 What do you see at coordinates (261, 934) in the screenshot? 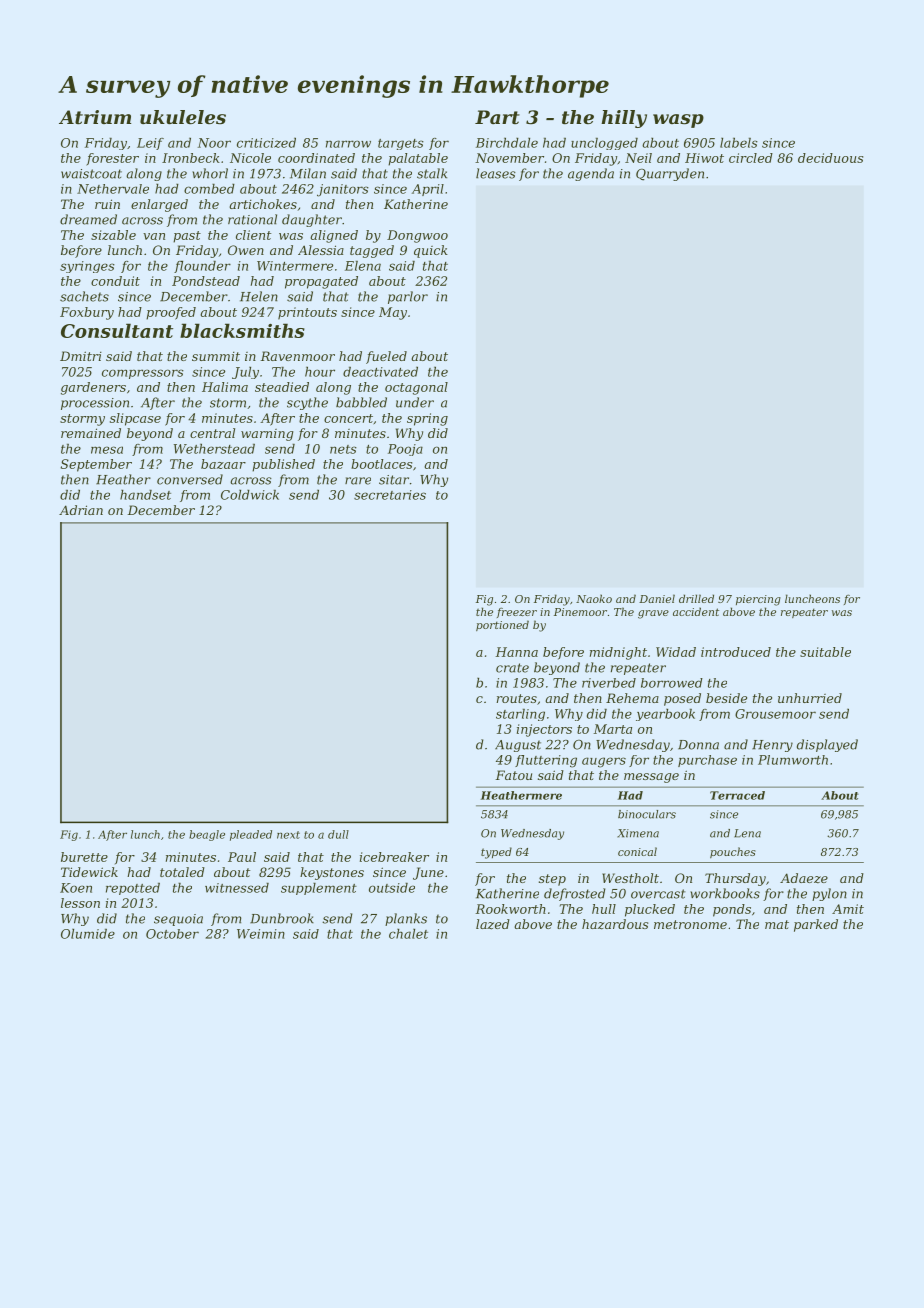
I see `Weimin` at bounding box center [261, 934].
